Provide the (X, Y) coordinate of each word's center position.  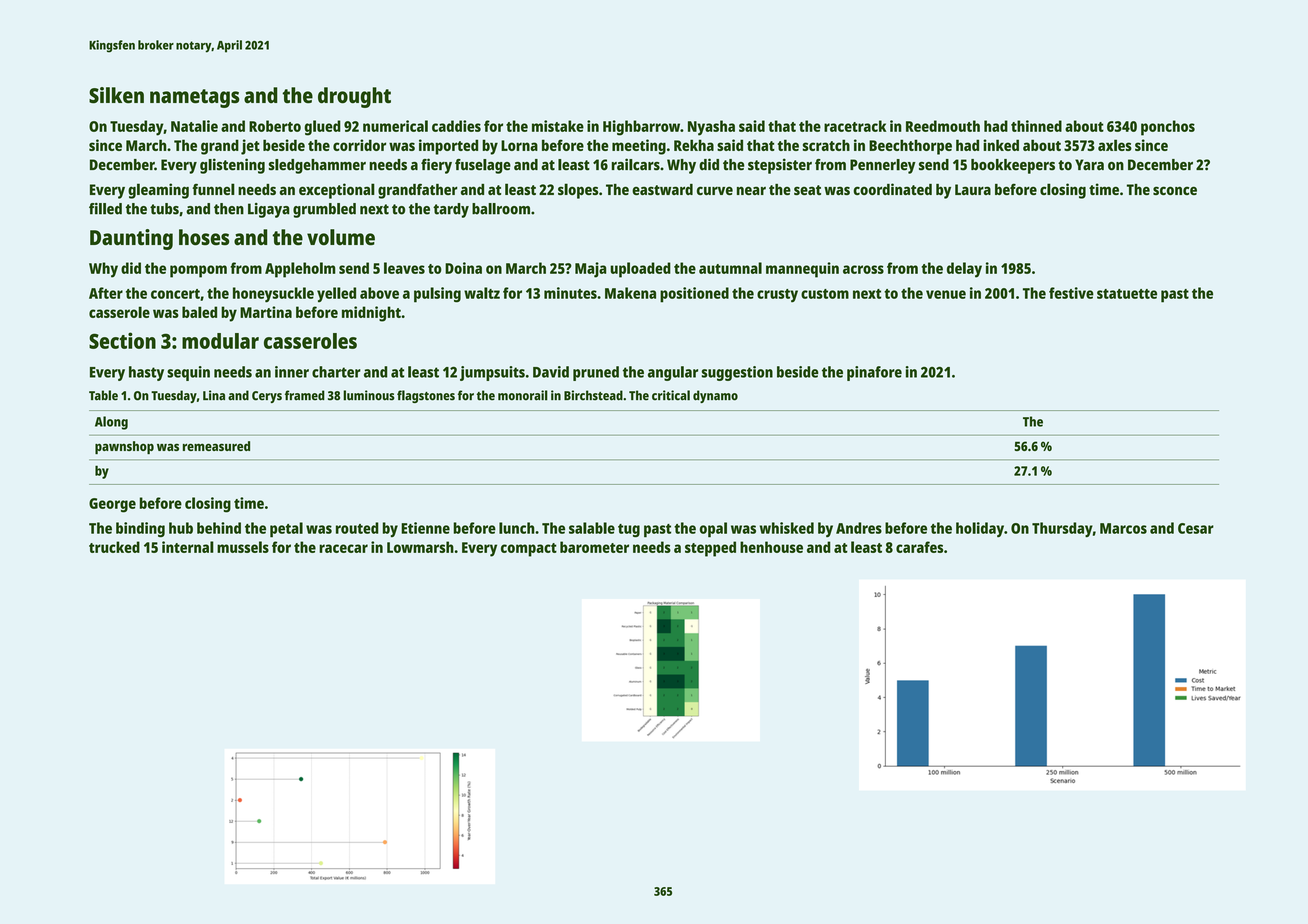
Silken (116, 95)
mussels (243, 547)
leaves (404, 268)
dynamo (715, 396)
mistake (558, 126)
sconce (1175, 190)
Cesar (1196, 528)
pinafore (874, 373)
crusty (777, 296)
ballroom (501, 209)
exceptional (337, 191)
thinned (1036, 126)
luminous (369, 395)
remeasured (216, 446)
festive (1071, 293)
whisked (787, 528)
